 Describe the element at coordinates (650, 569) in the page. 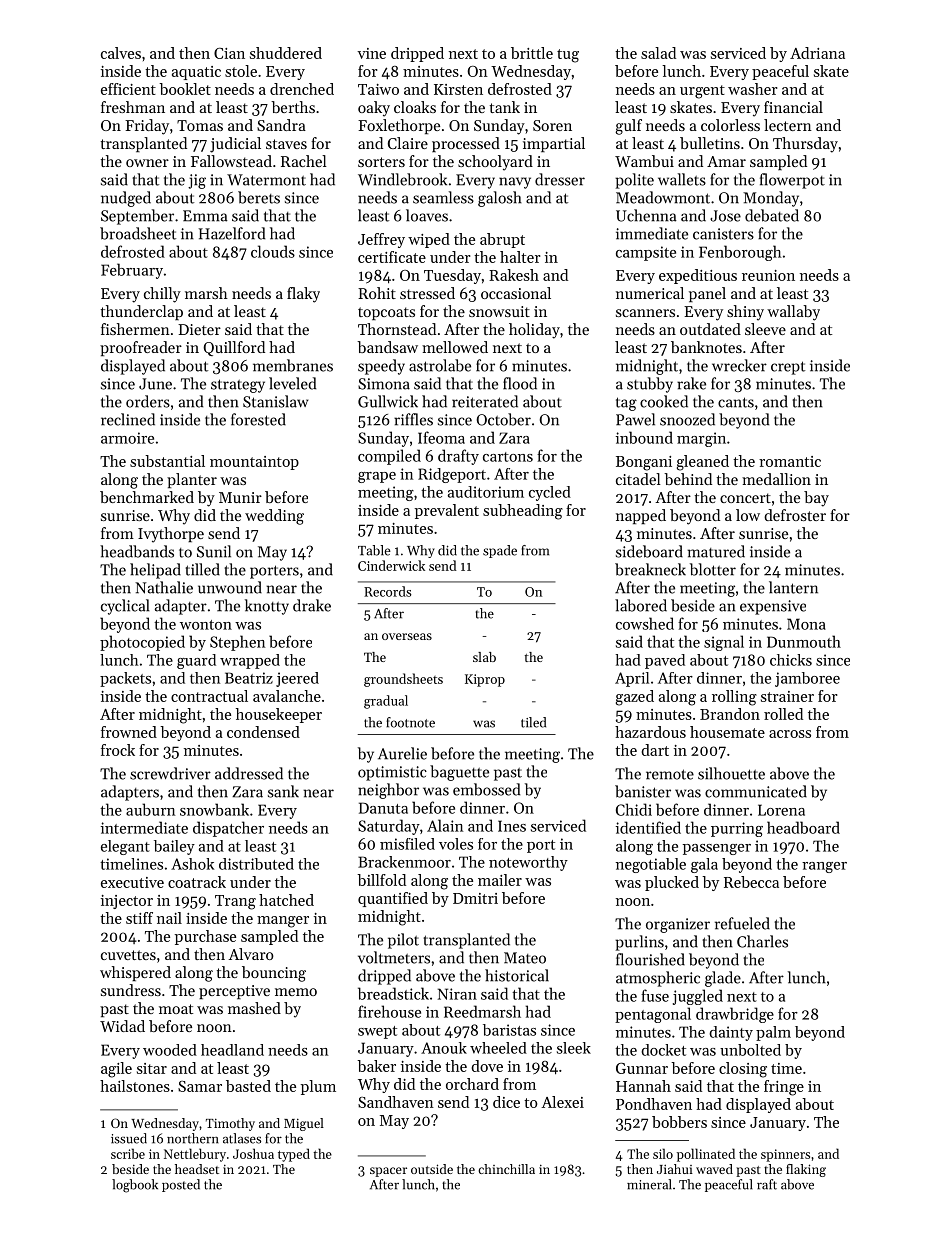

I see `breakneck` at that location.
